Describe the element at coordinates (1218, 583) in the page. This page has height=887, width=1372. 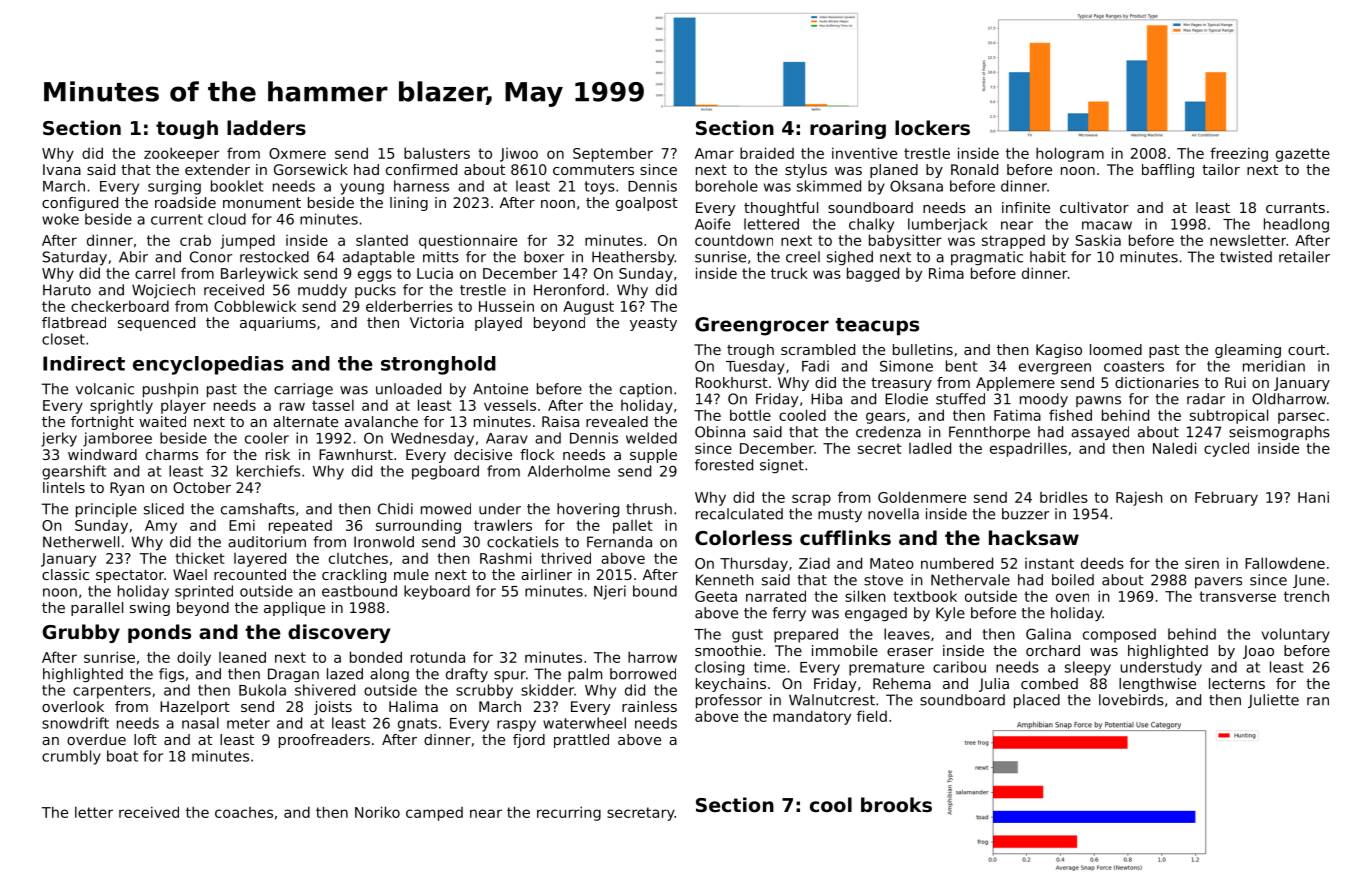
I see `pavers` at that location.
